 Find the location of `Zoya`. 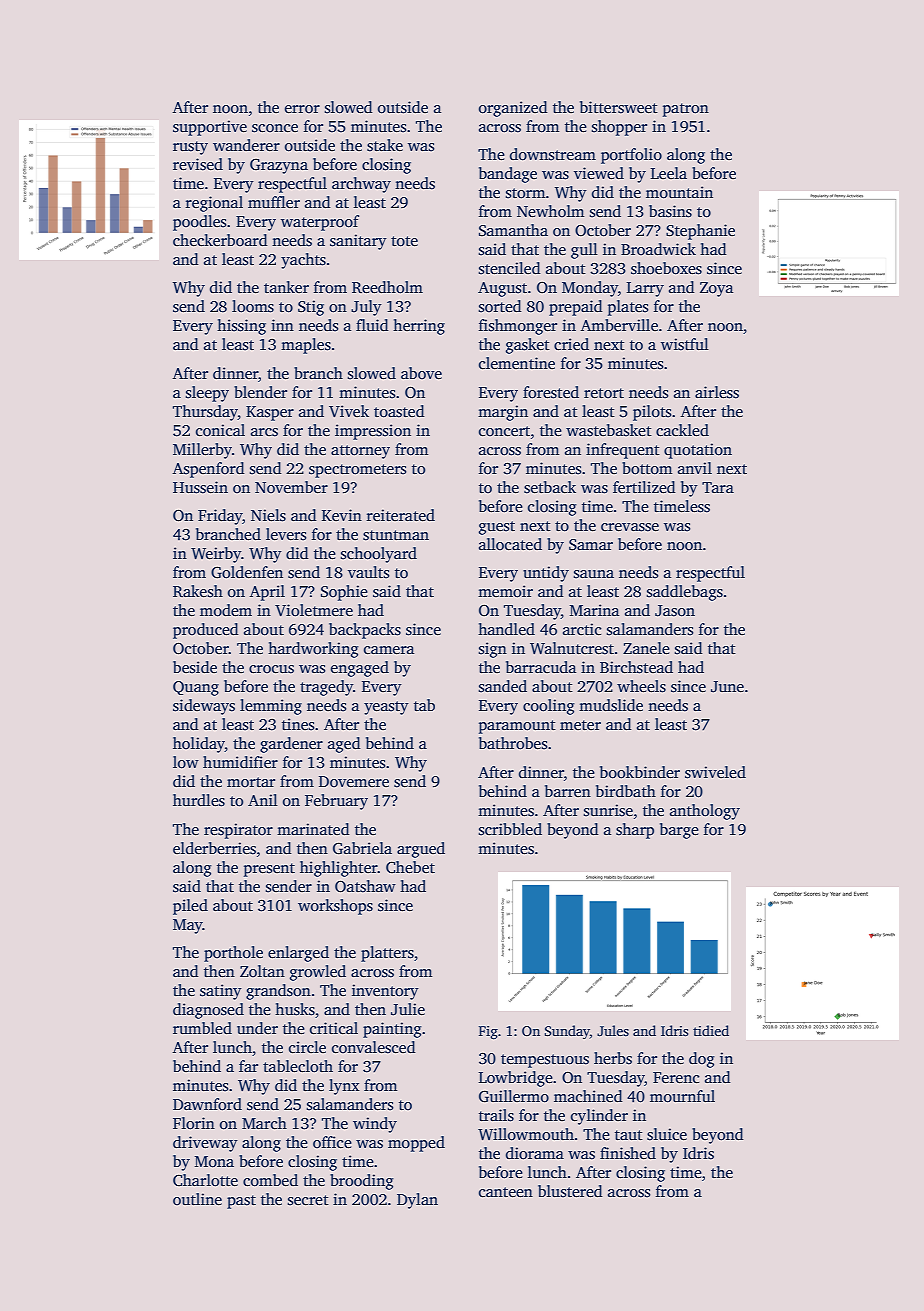

Zoya is located at coordinates (716, 289).
